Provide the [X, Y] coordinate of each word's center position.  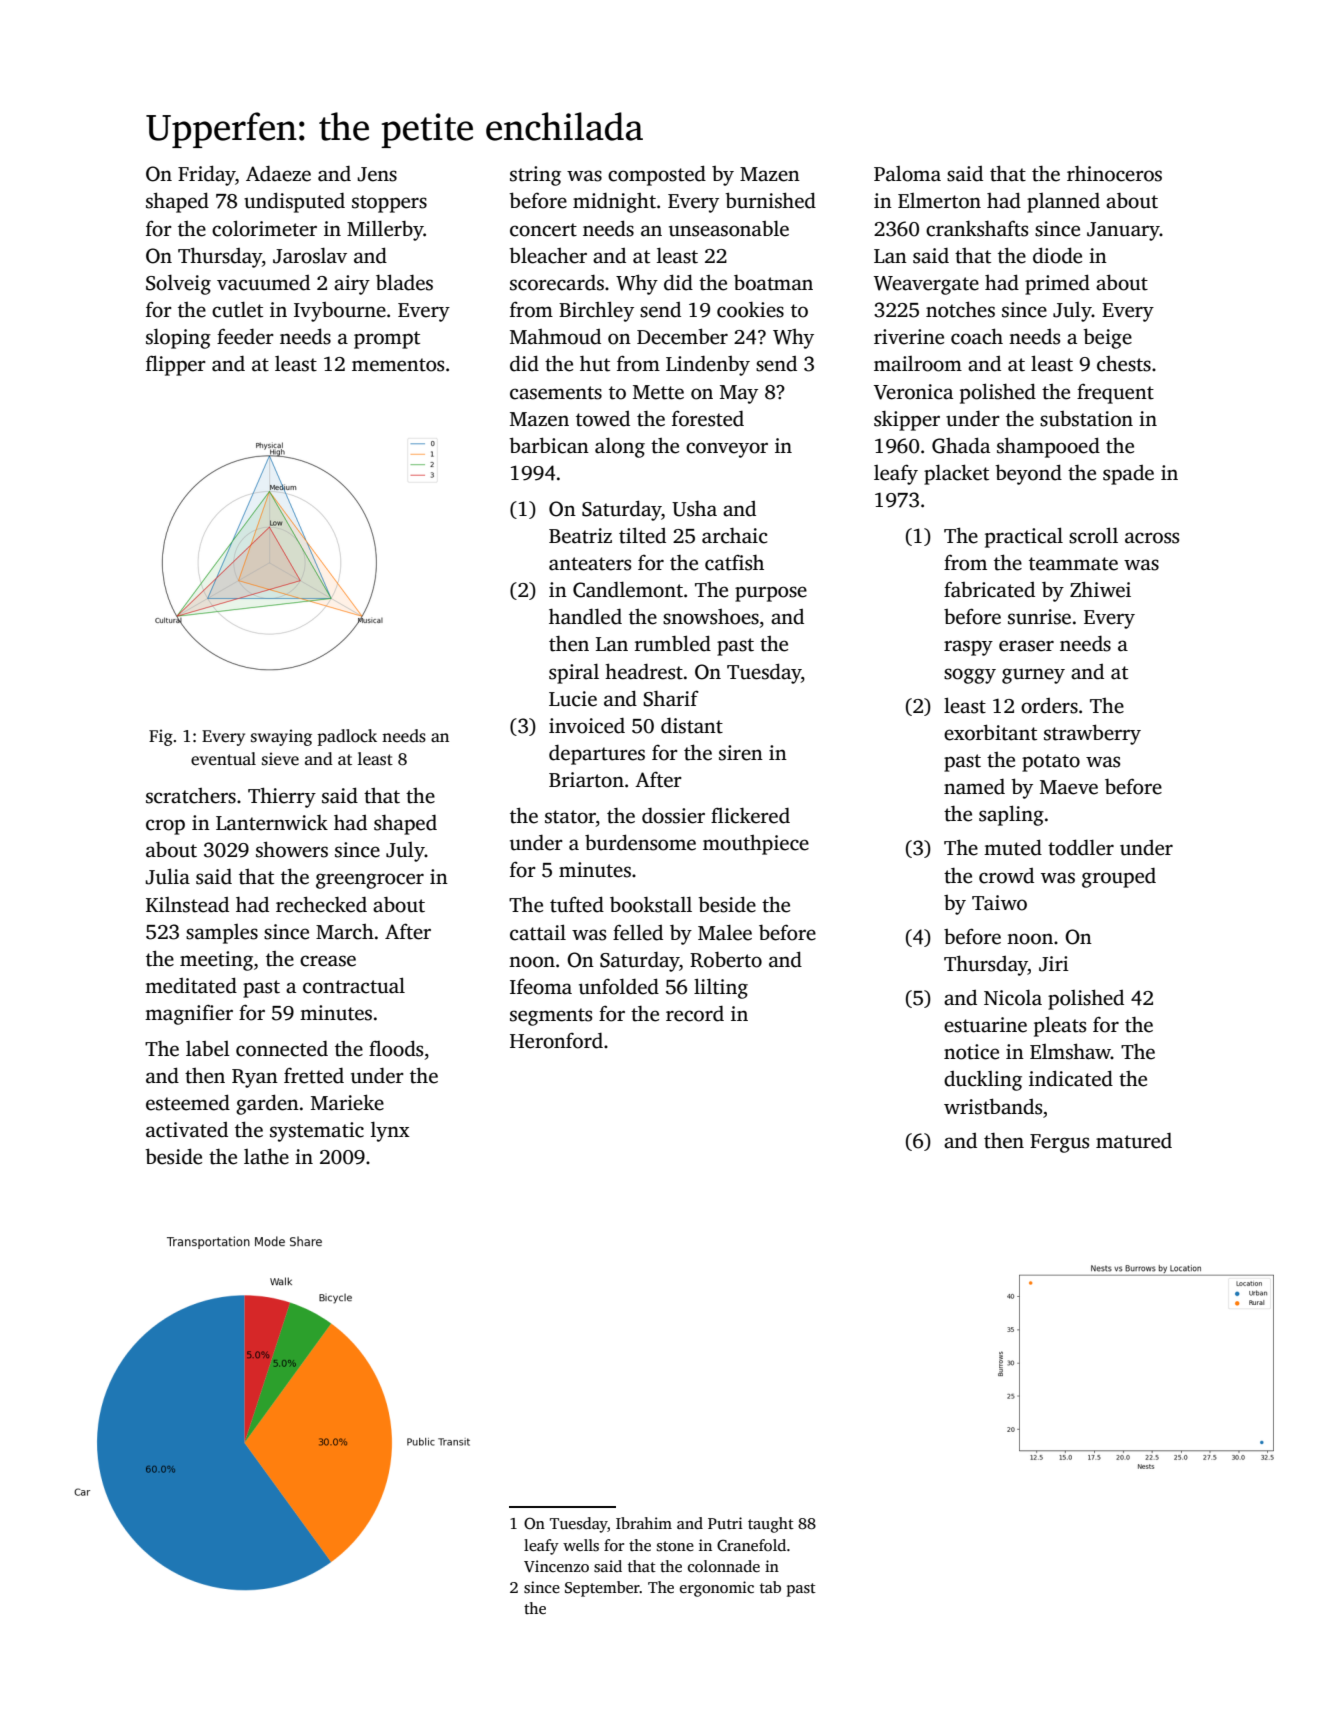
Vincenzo [556, 1566]
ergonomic [717, 1589]
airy [352, 285]
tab [770, 1587]
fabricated [989, 589]
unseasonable [729, 228]
